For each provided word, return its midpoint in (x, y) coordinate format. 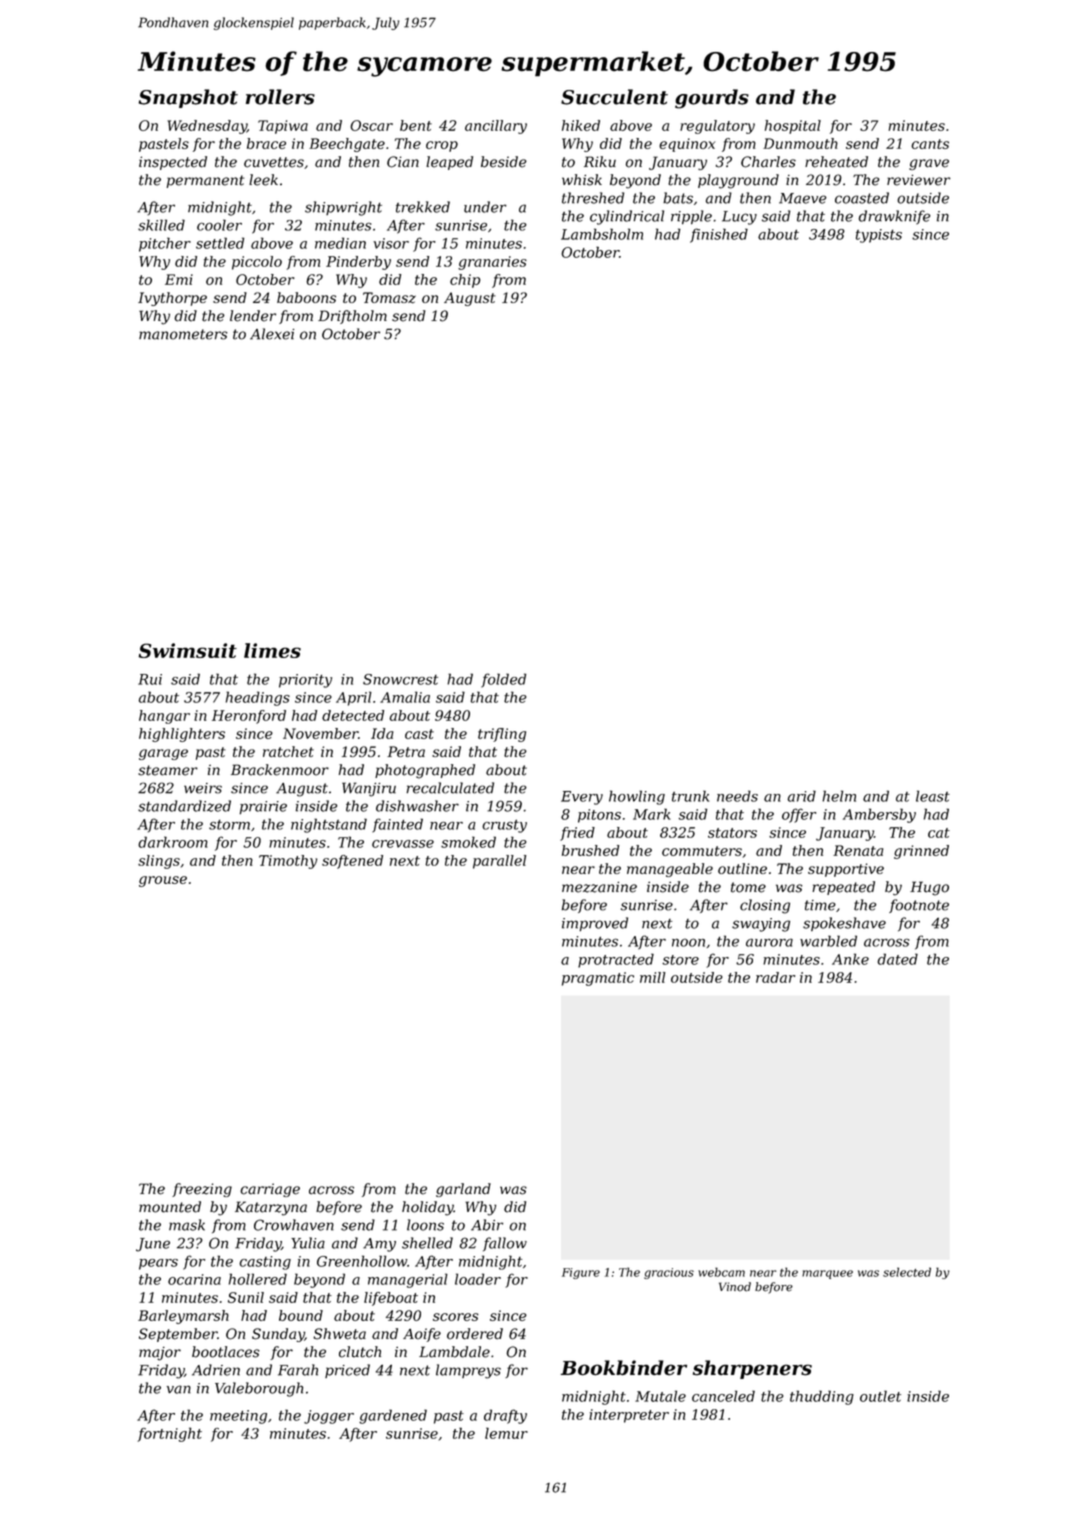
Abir (487, 1225)
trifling (502, 735)
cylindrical (627, 217)
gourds (712, 99)
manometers (183, 334)
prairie (263, 808)
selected (907, 1272)
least (933, 796)
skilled (161, 225)
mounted (170, 1207)
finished (719, 235)
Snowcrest (400, 679)
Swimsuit (187, 650)
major (160, 1354)
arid (802, 796)
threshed (593, 198)
